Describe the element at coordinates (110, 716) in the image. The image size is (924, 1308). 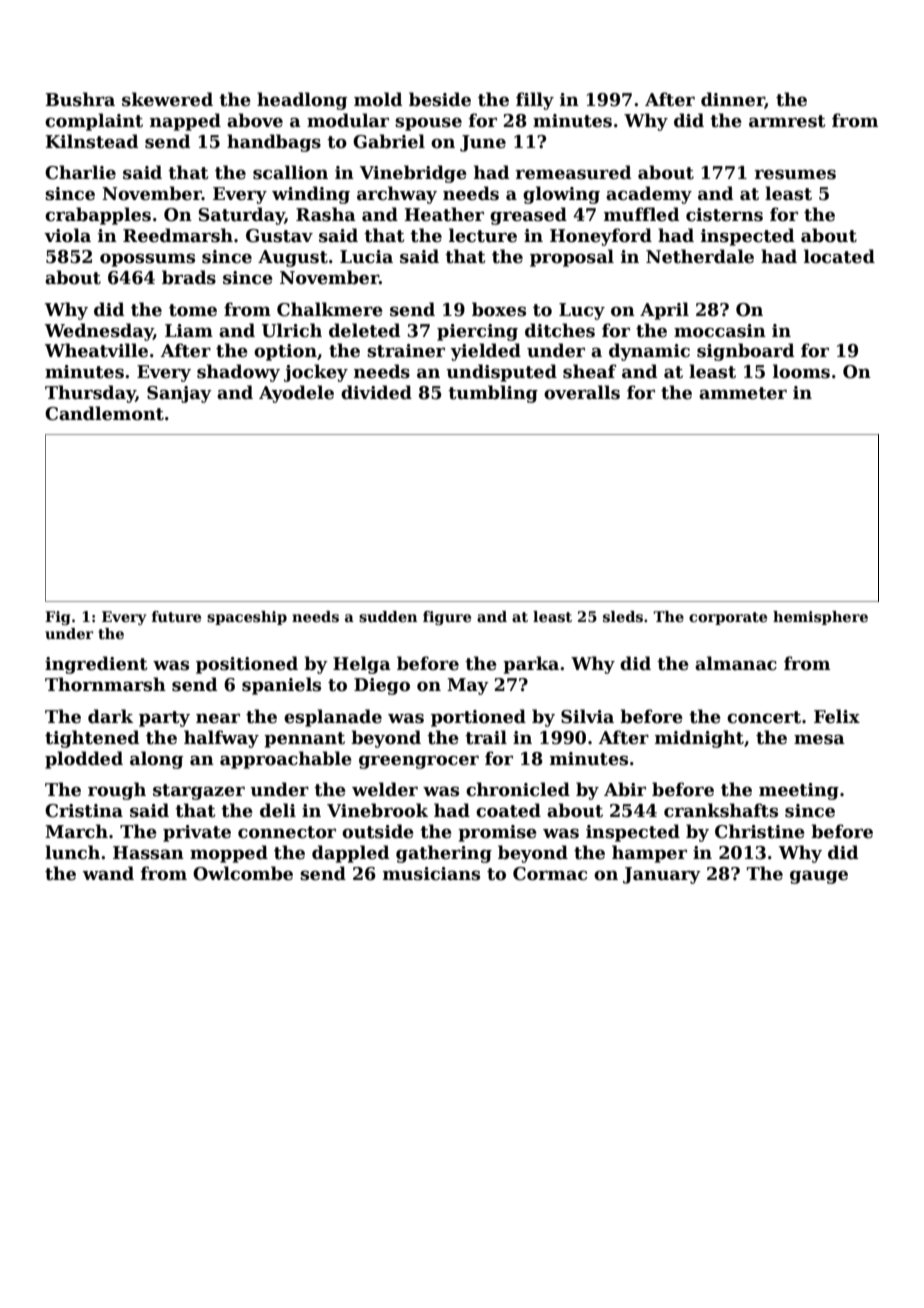
I see `dark` at that location.
